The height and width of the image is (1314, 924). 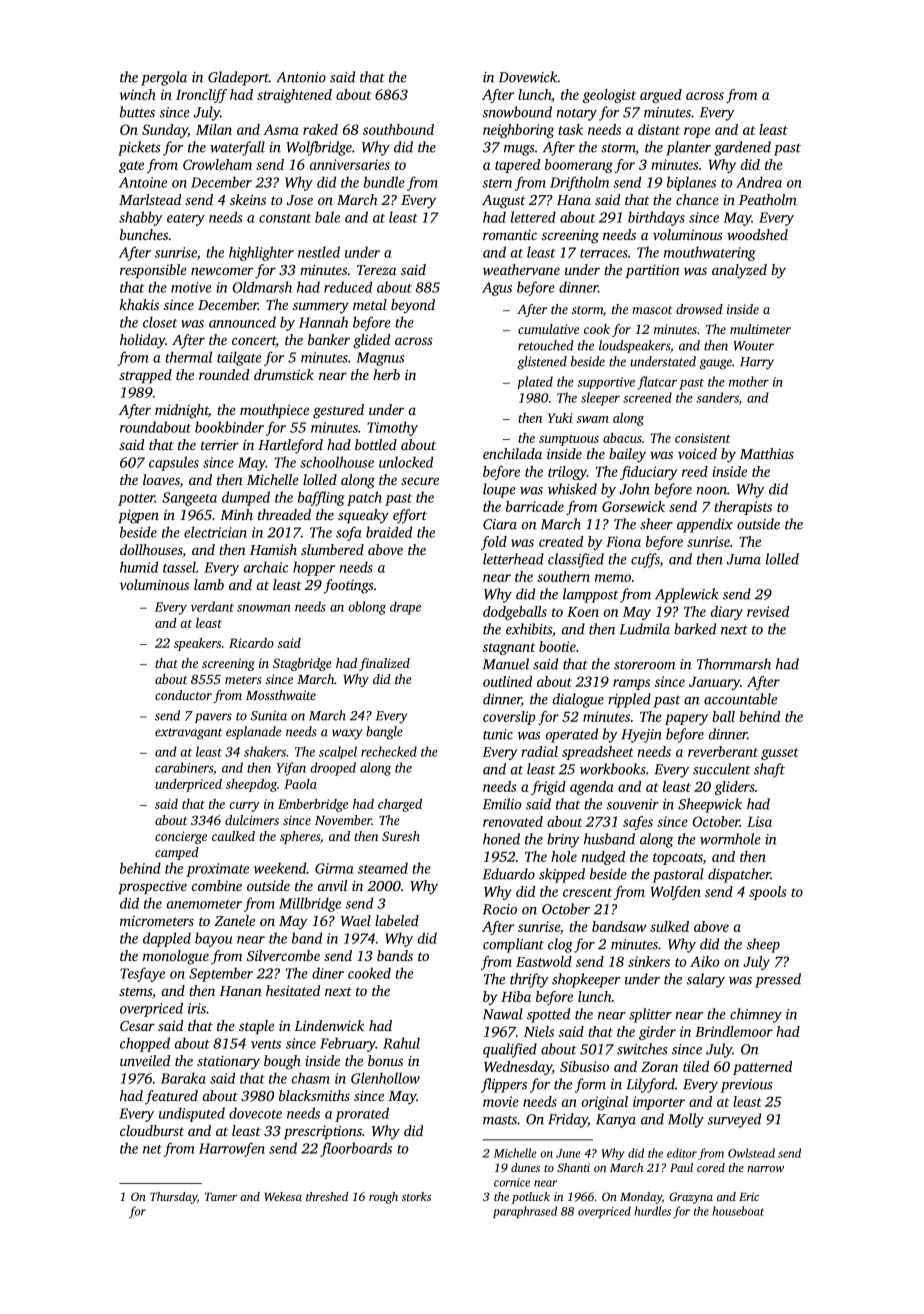 I want to click on staple, so click(x=256, y=1027).
